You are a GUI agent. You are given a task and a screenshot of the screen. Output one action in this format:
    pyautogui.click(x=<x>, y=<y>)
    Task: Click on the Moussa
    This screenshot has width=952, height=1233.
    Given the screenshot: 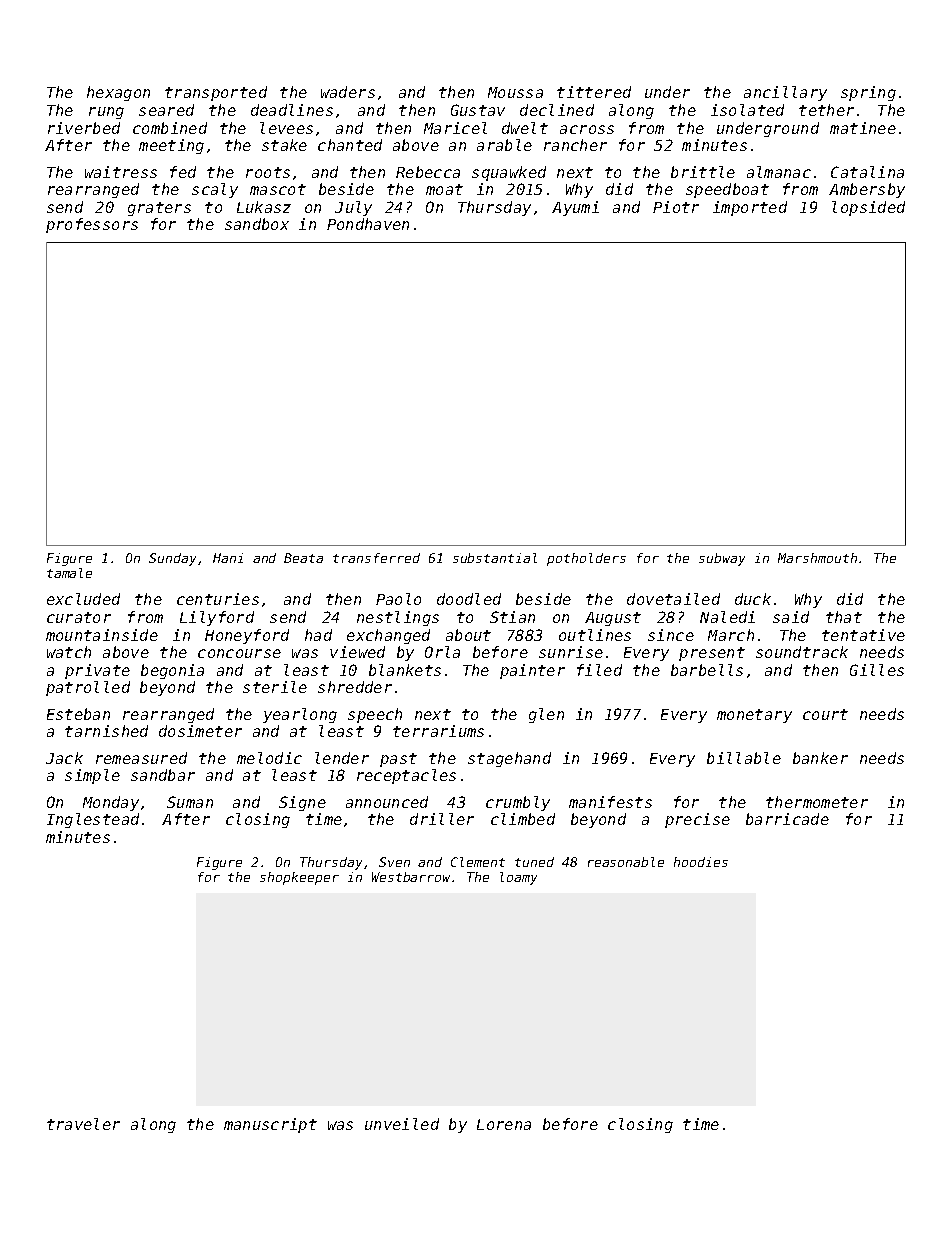 What is the action you would take?
    pyautogui.click(x=515, y=92)
